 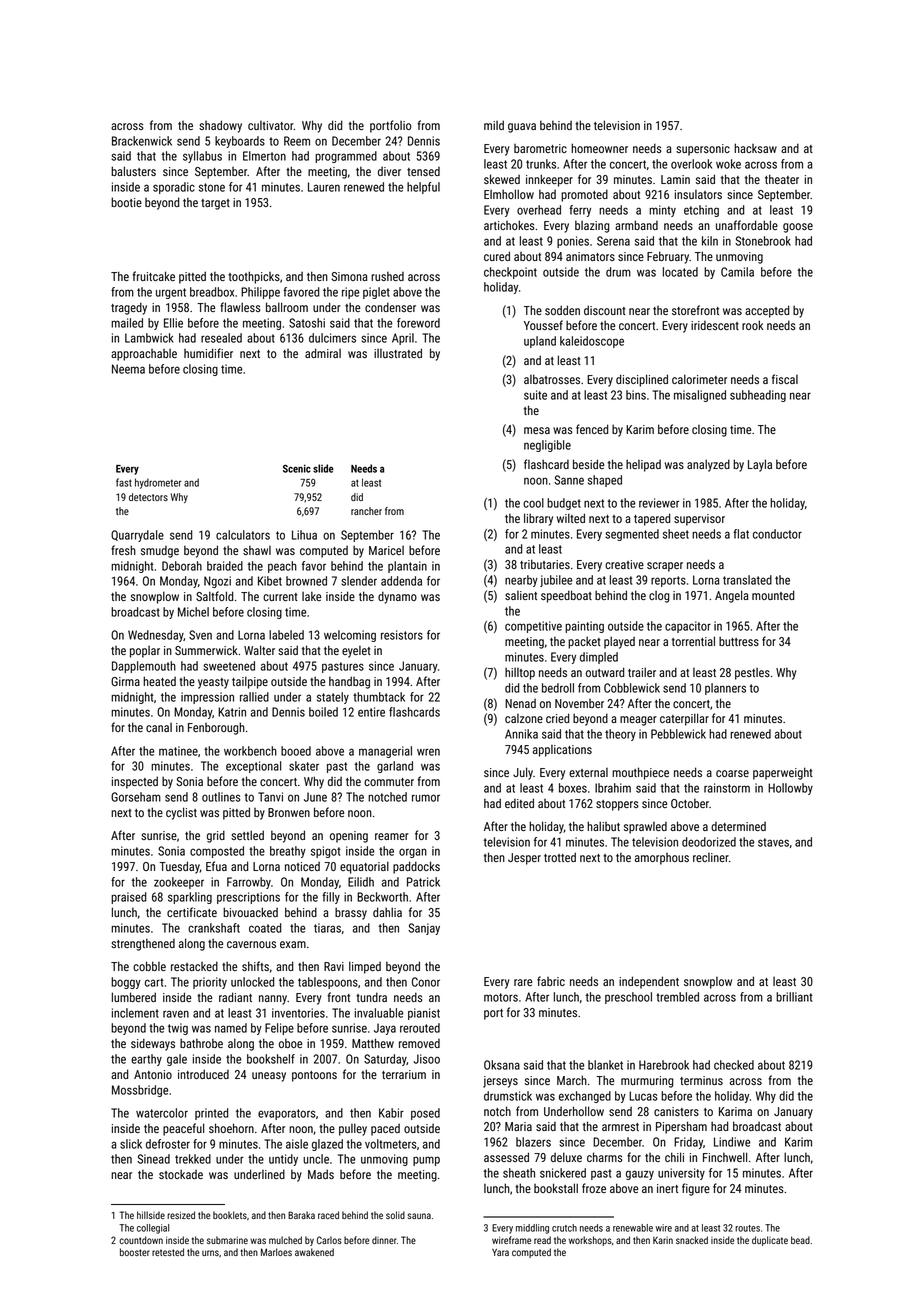 I want to click on programmed, so click(x=346, y=157).
